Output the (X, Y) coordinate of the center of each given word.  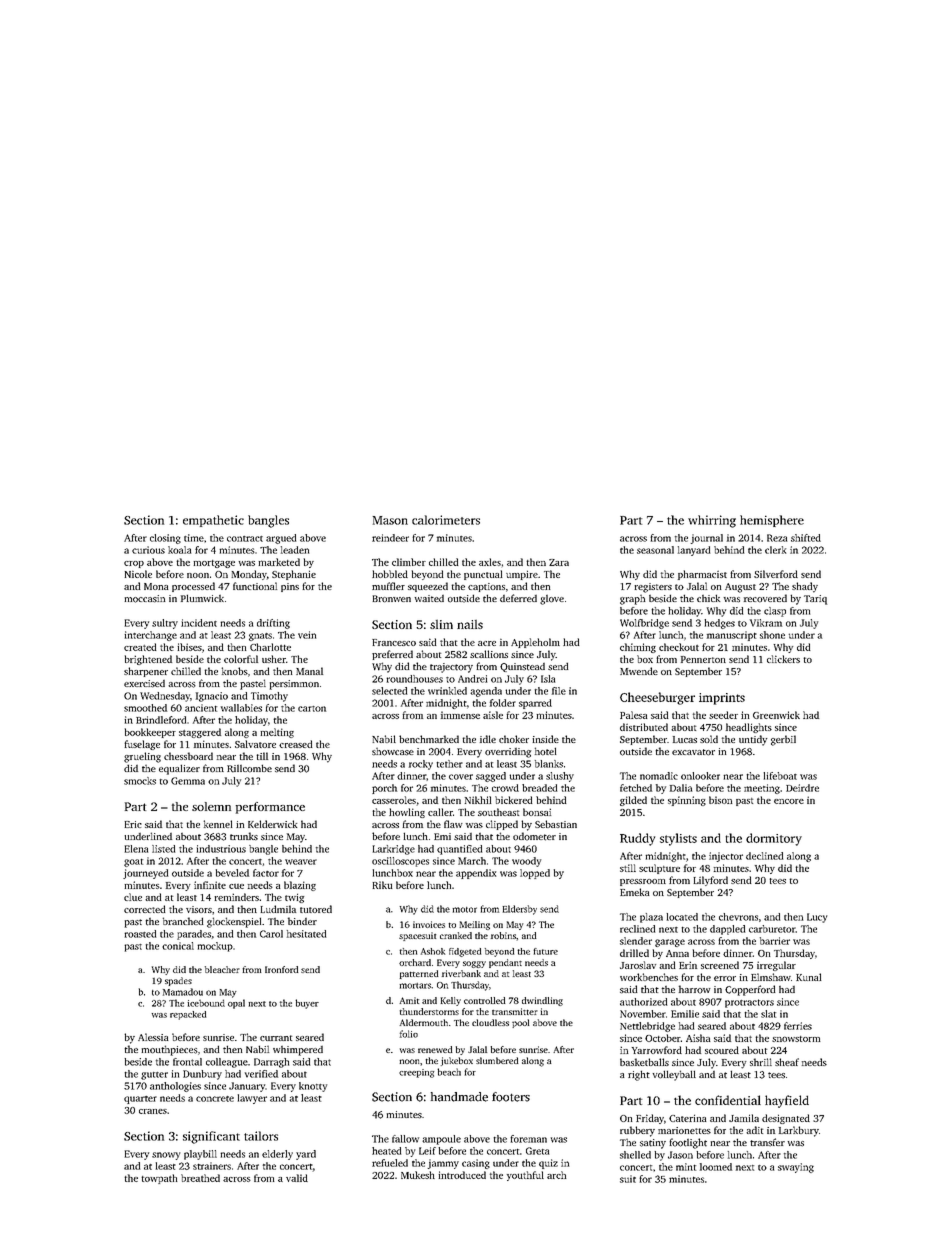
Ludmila (278, 909)
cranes (153, 1111)
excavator (693, 752)
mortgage (214, 564)
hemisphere (772, 521)
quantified (459, 850)
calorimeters (446, 520)
